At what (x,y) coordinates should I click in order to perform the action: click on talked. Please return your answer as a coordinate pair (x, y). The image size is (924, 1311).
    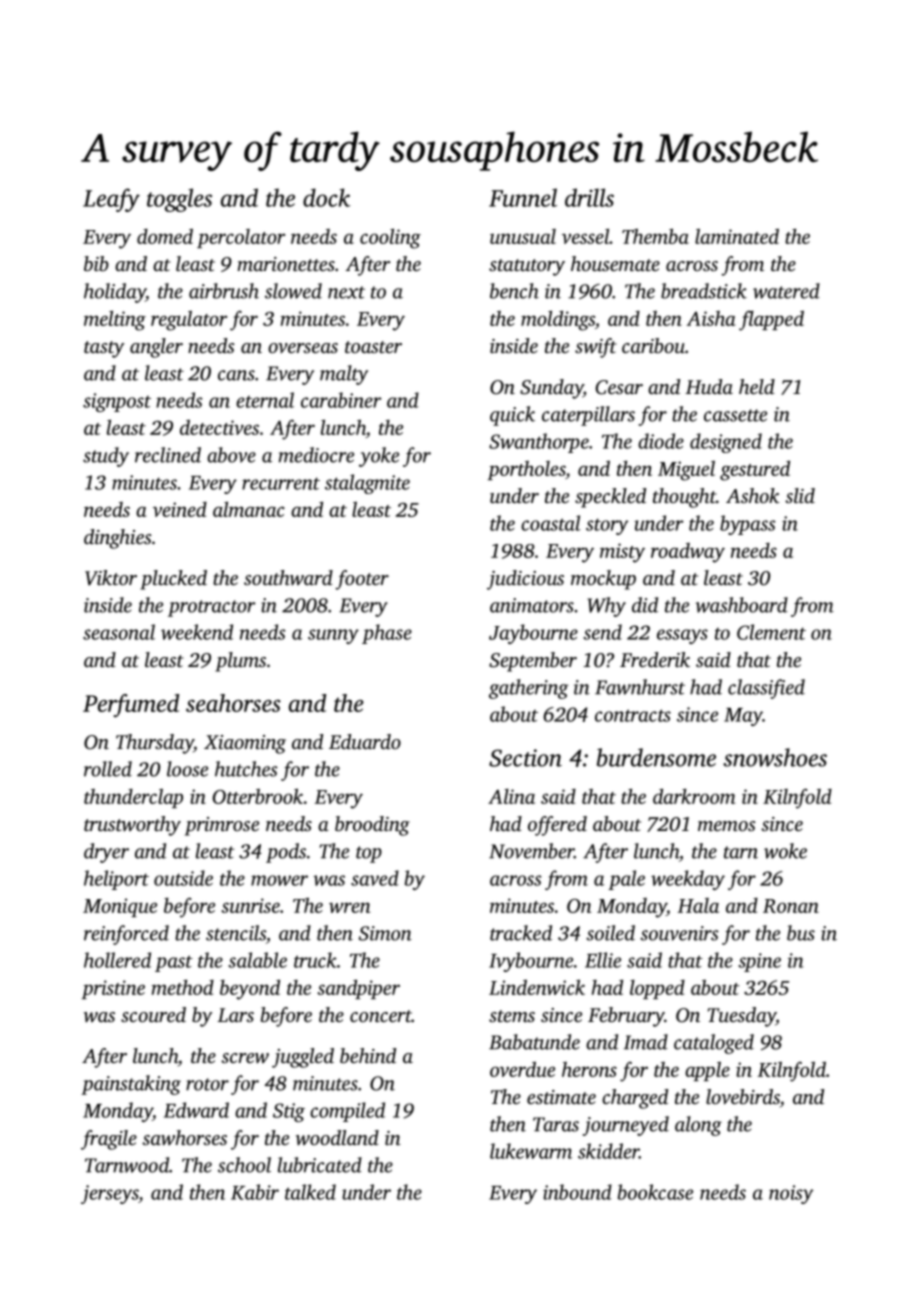
    Looking at the image, I should click on (310, 1192).
